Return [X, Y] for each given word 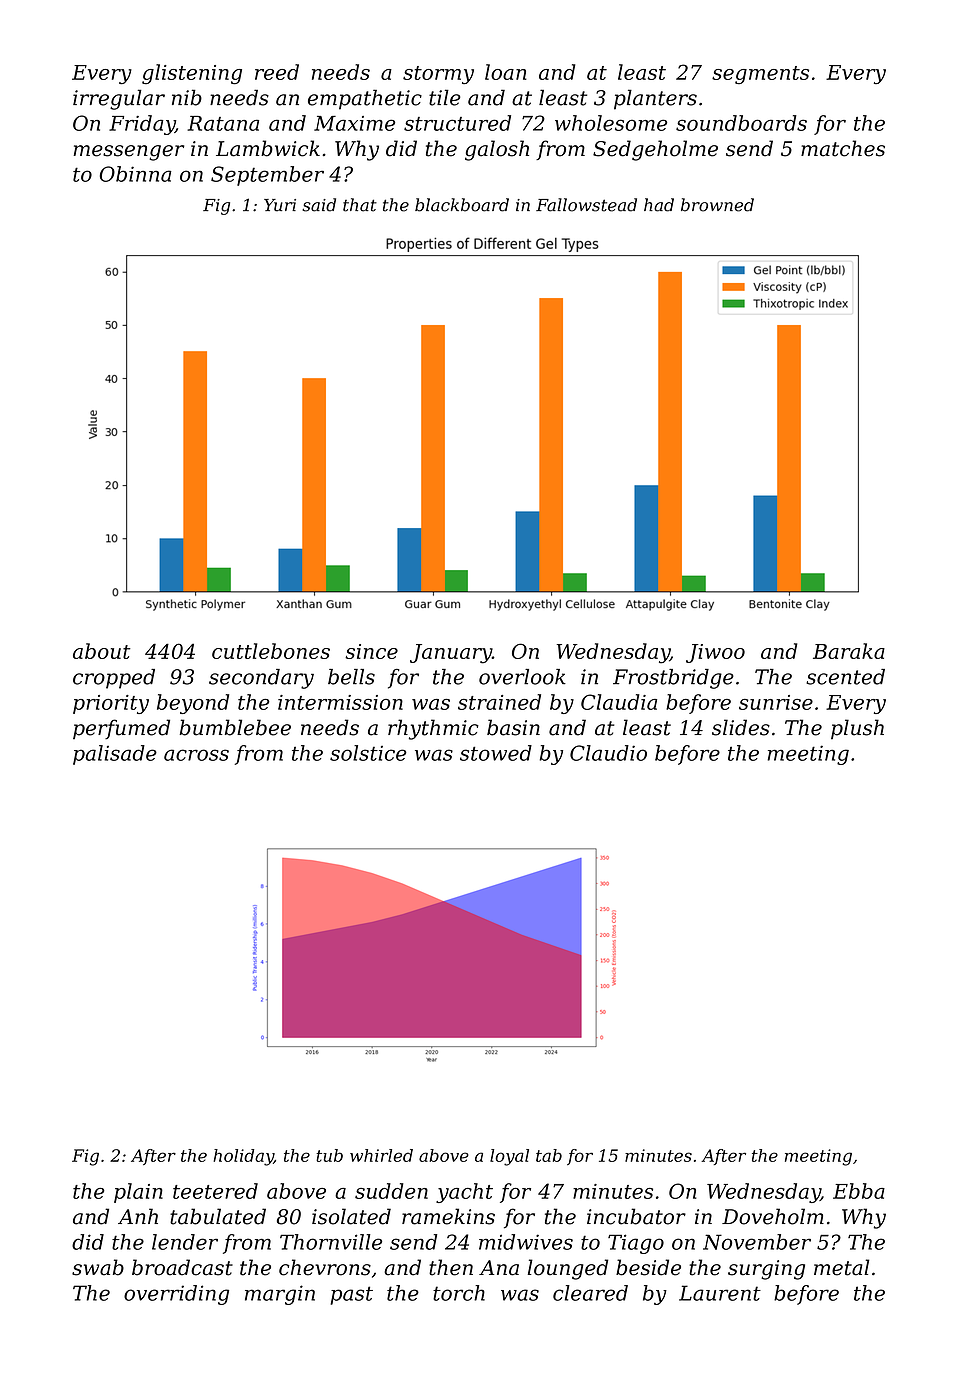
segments [760, 75]
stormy [438, 75]
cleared [590, 1293]
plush [857, 729]
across [196, 755]
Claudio [608, 753]
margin [280, 1295]
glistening [192, 74]
